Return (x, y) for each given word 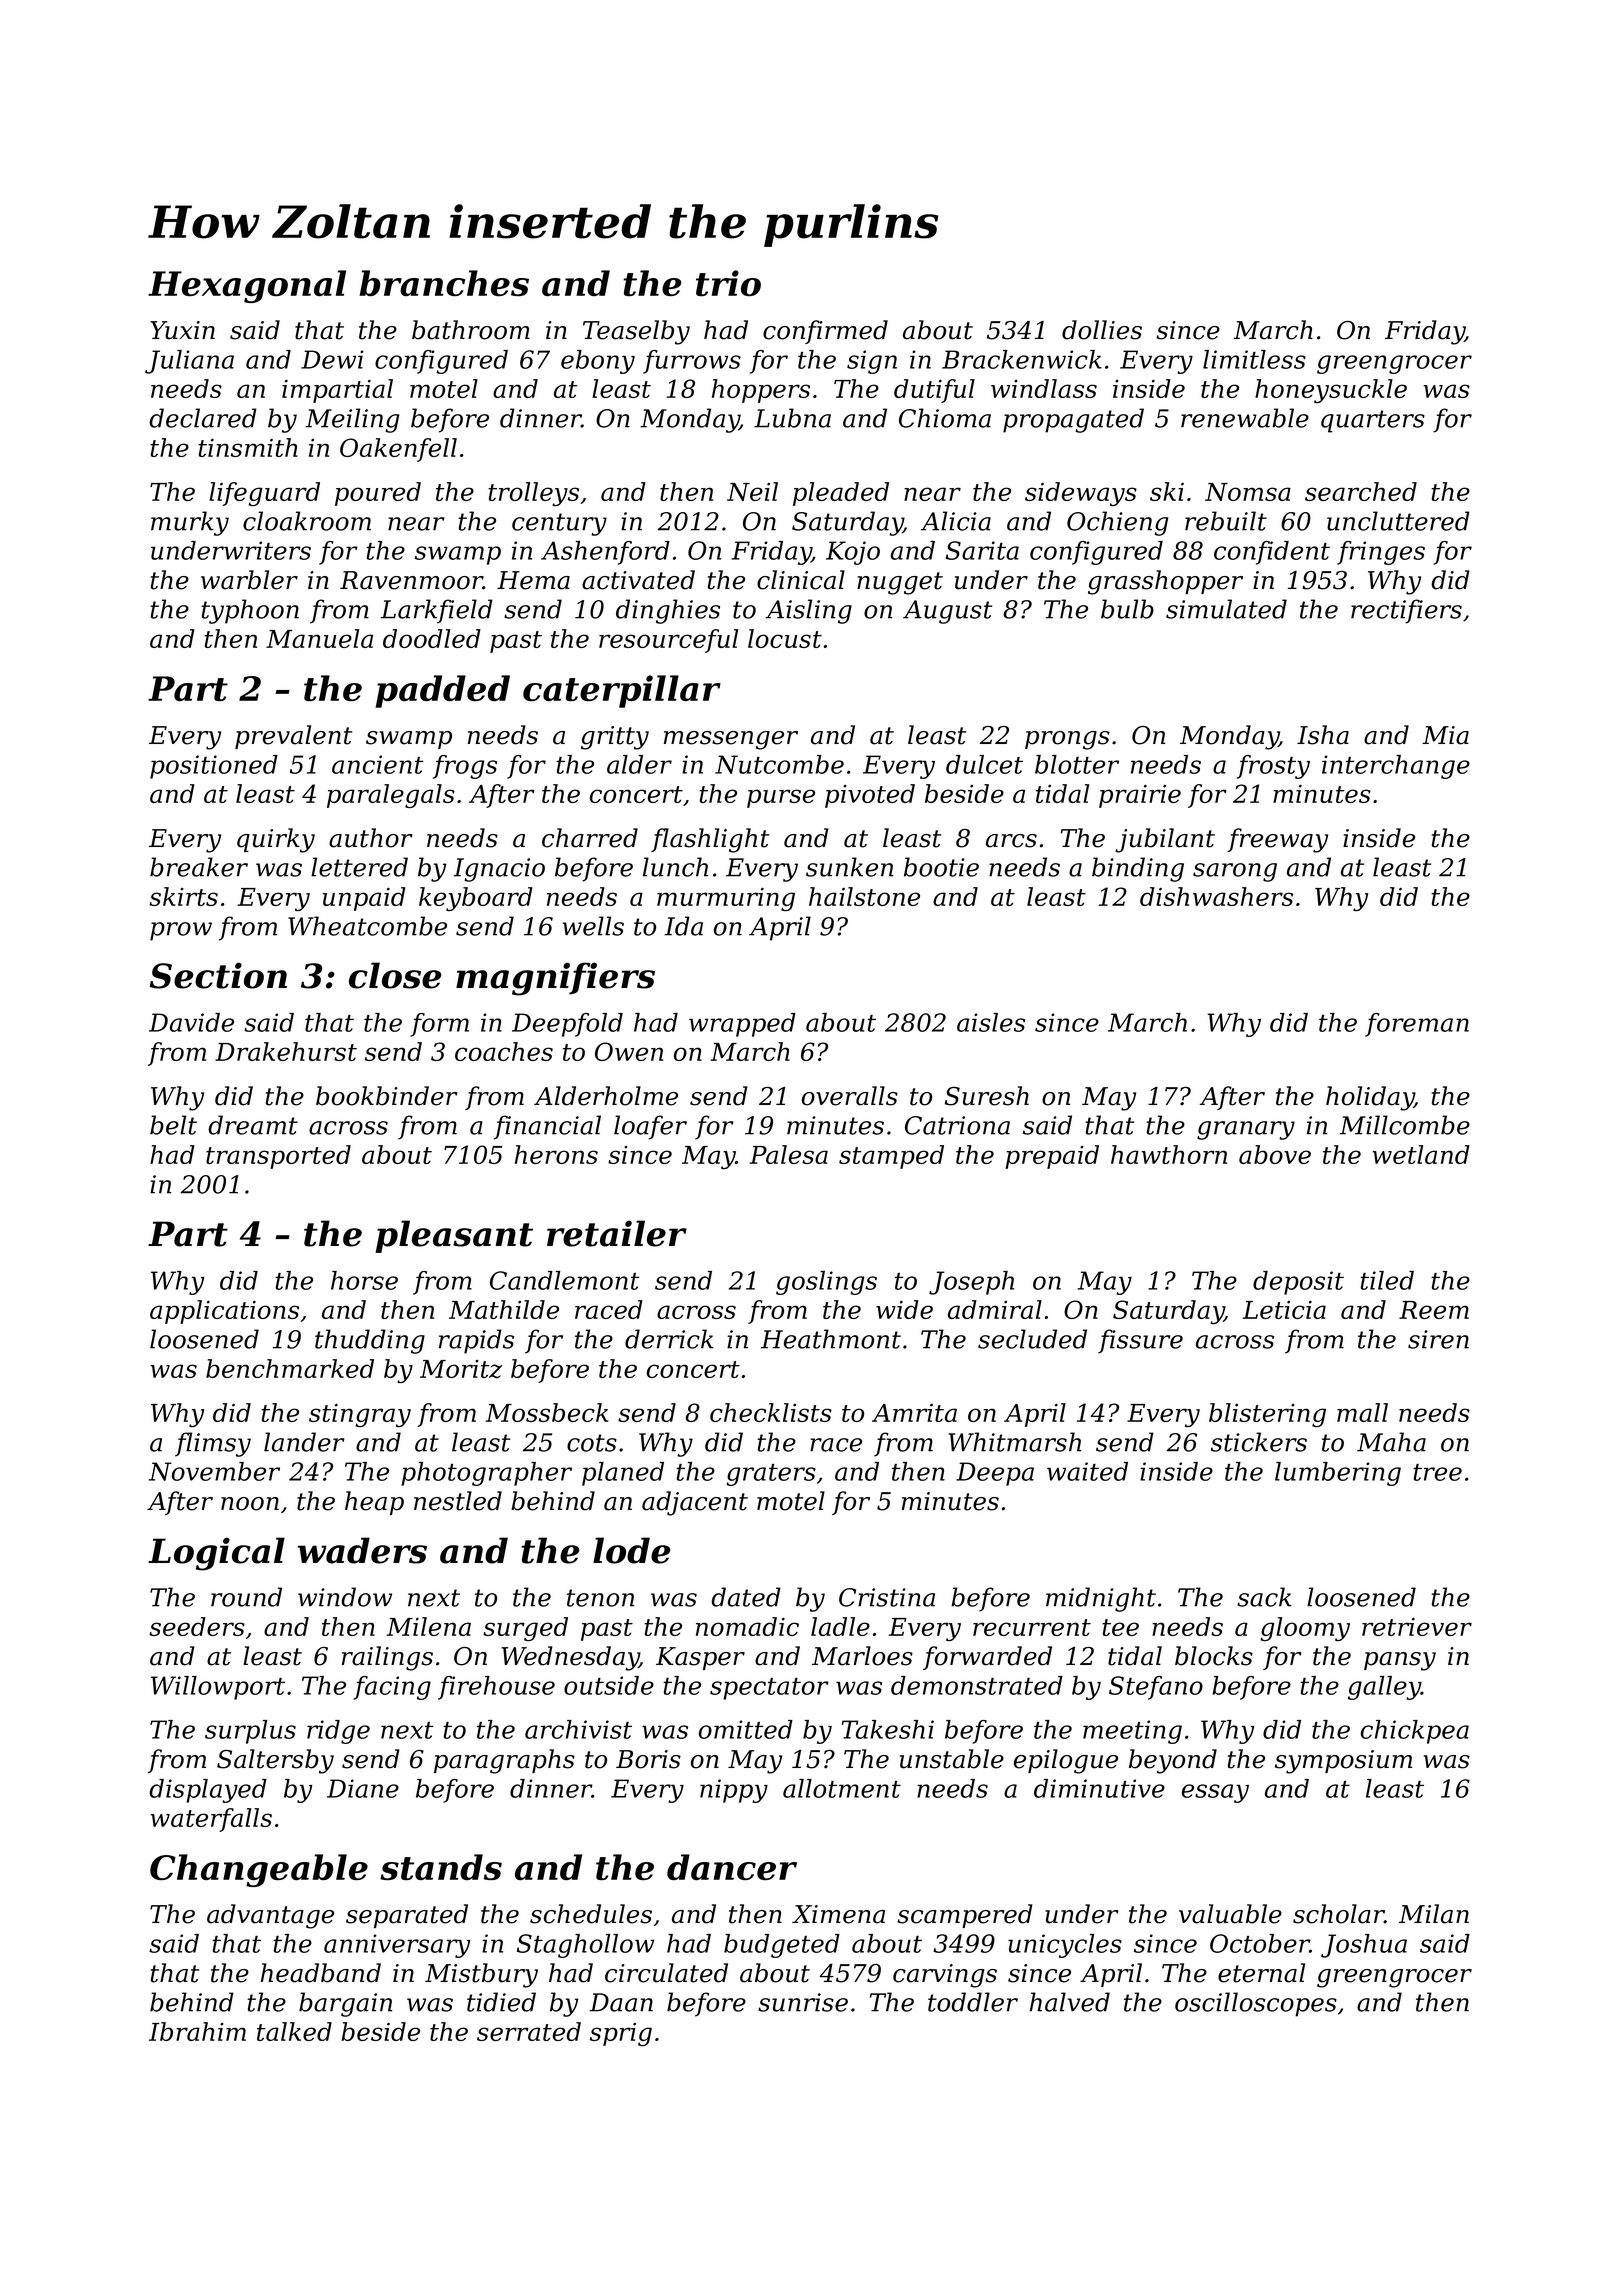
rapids (476, 1341)
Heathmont (831, 1339)
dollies (1102, 330)
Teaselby (636, 332)
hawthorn (1169, 1154)
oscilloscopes (1256, 2004)
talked (294, 2031)
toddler (973, 2002)
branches (444, 283)
